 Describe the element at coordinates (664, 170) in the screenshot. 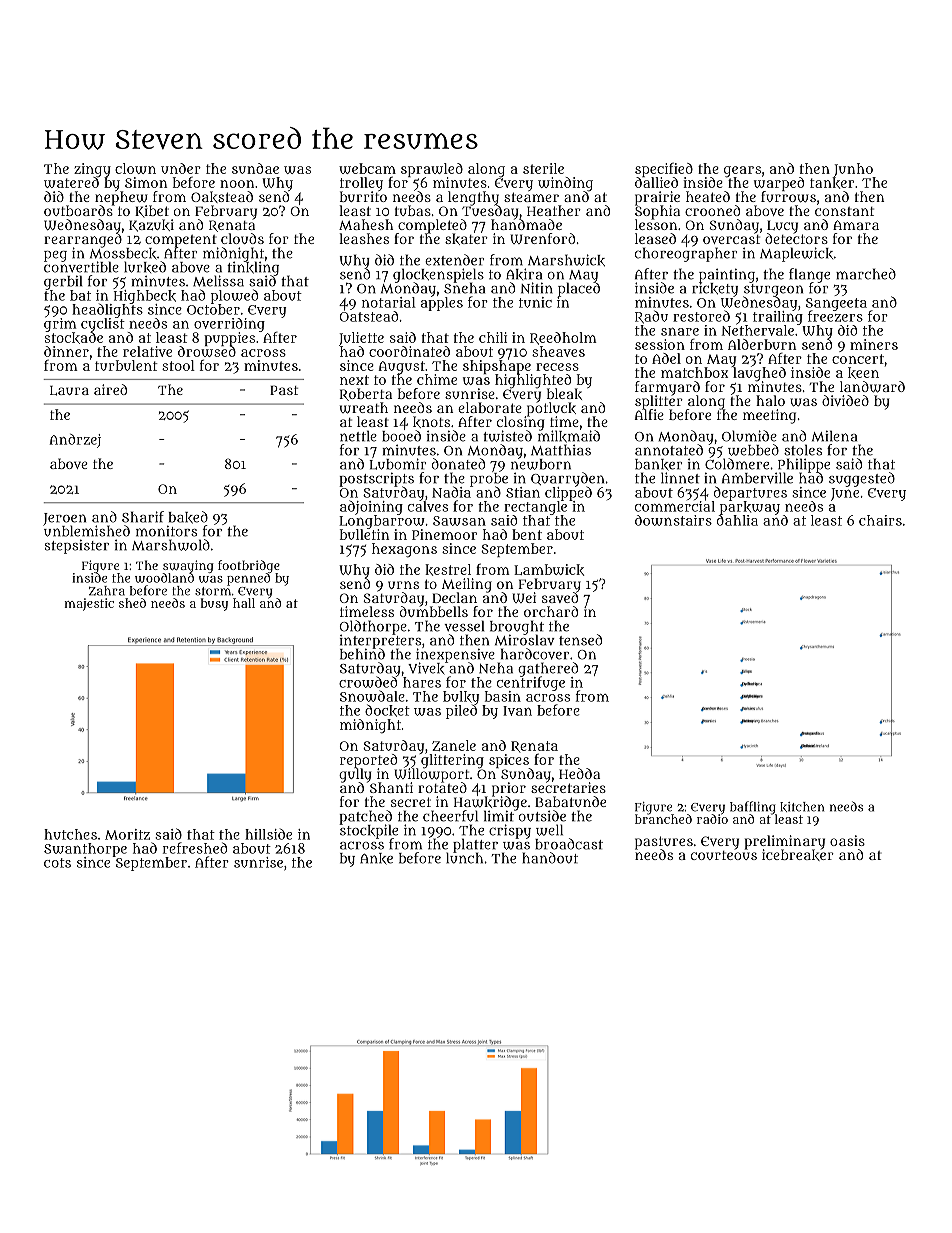

I see `specified` at that location.
